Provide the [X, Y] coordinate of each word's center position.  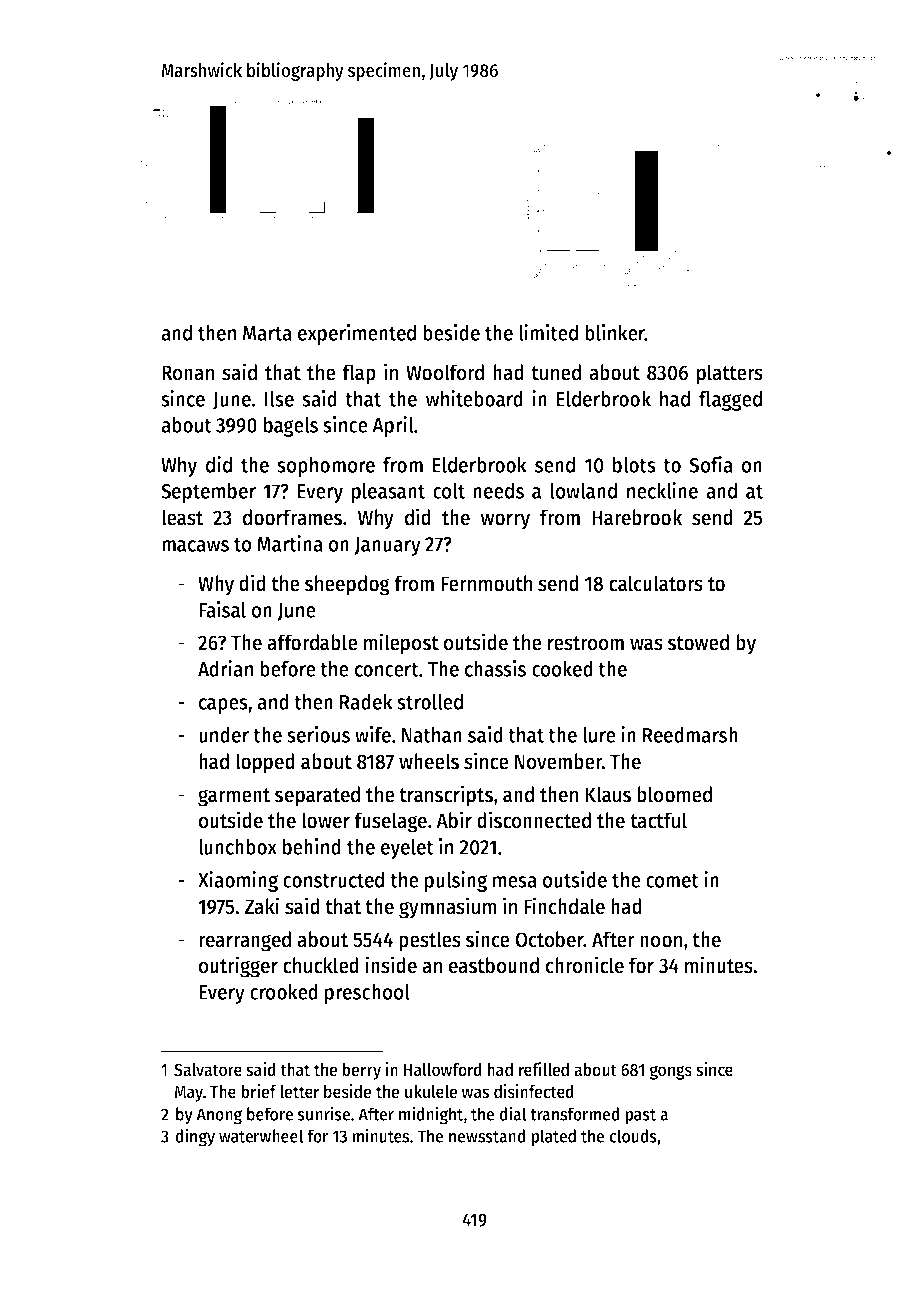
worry [505, 521]
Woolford [445, 372]
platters [730, 374]
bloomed [674, 794]
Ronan [188, 373]
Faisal [222, 609]
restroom [586, 643]
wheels [429, 761]
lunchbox [238, 846]
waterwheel [261, 1136]
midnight [431, 1115]
